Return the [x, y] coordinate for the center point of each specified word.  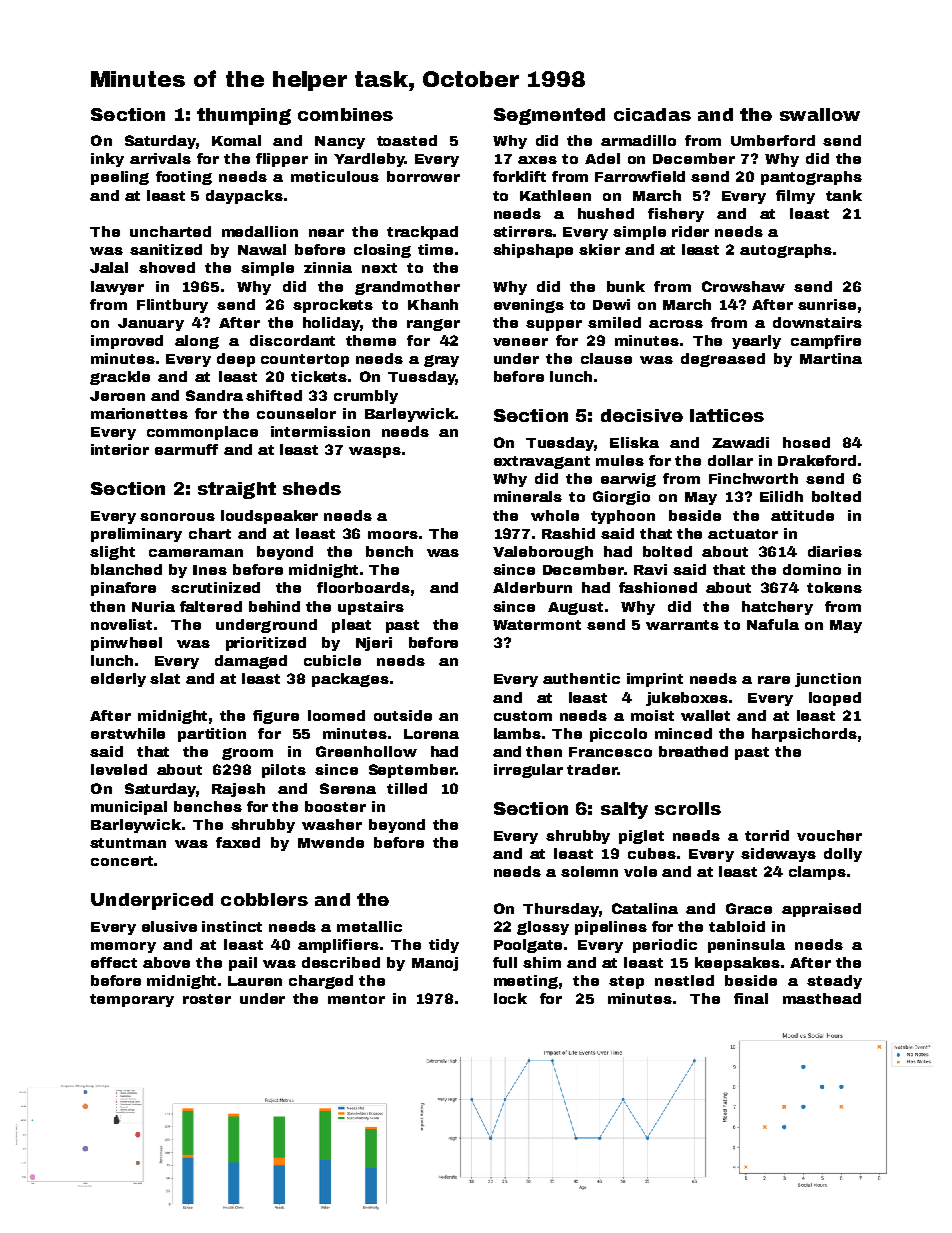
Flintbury [172, 306]
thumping [244, 116]
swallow [820, 114]
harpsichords [804, 735]
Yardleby [369, 160]
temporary [132, 1000]
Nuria [153, 606]
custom [523, 716]
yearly [756, 342]
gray [441, 361]
